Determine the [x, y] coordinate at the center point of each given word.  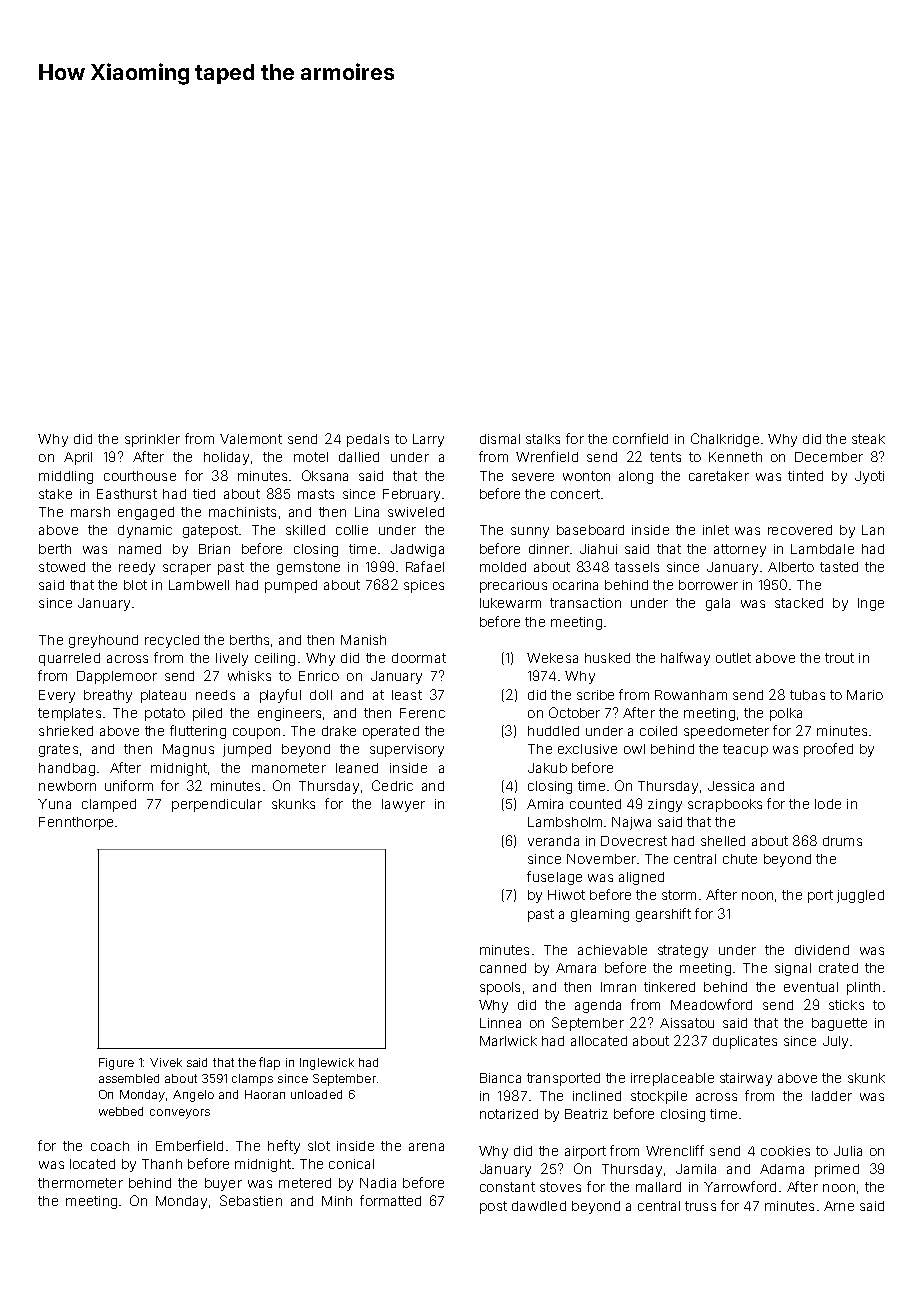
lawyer [403, 805]
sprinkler [152, 440]
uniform [129, 785]
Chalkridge [725, 440]
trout [839, 658]
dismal [500, 439]
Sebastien [251, 1200]
